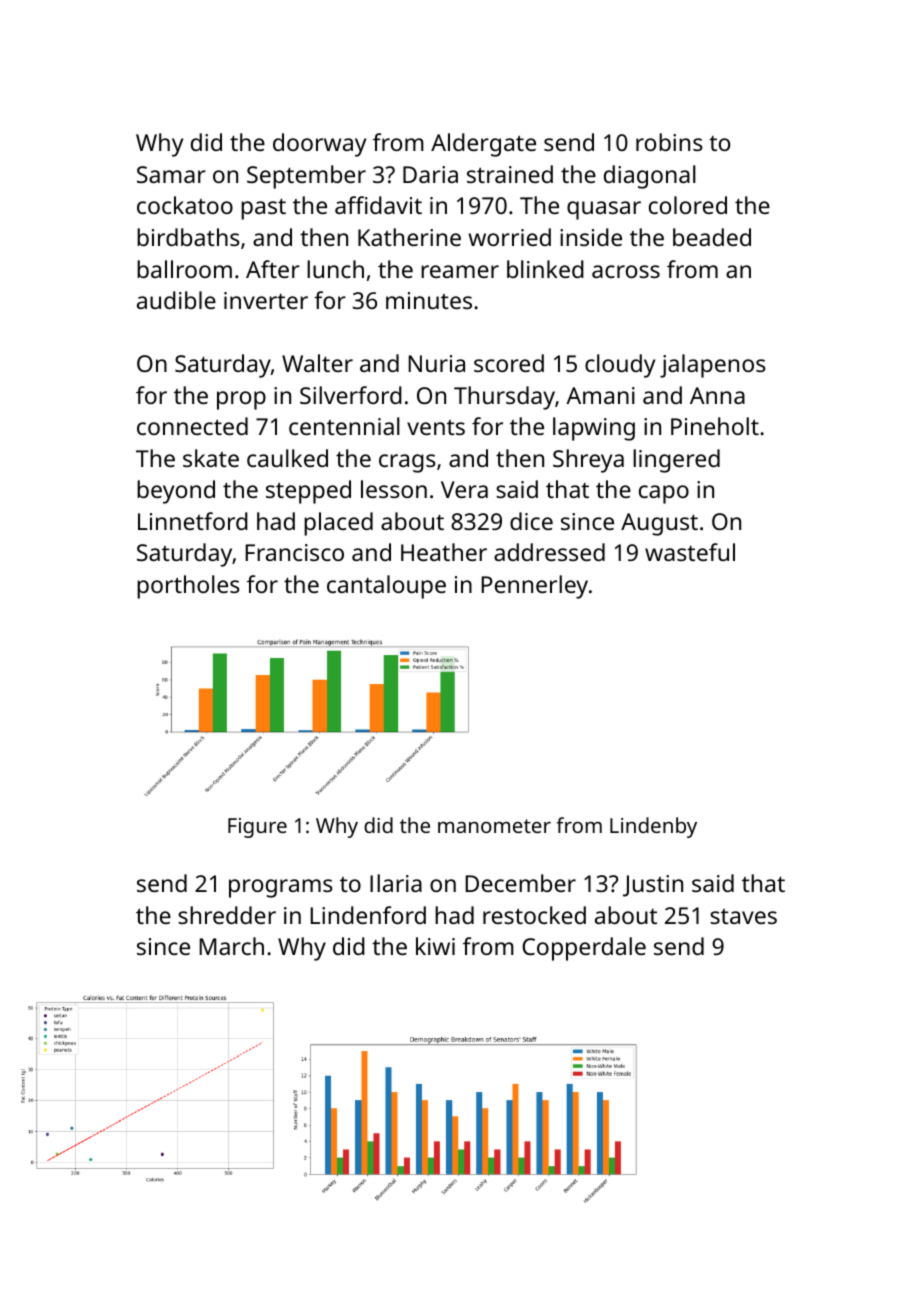 The height and width of the page is (1314, 924). Describe the element at coordinates (494, 826) in the page. I see `manometer` at that location.
